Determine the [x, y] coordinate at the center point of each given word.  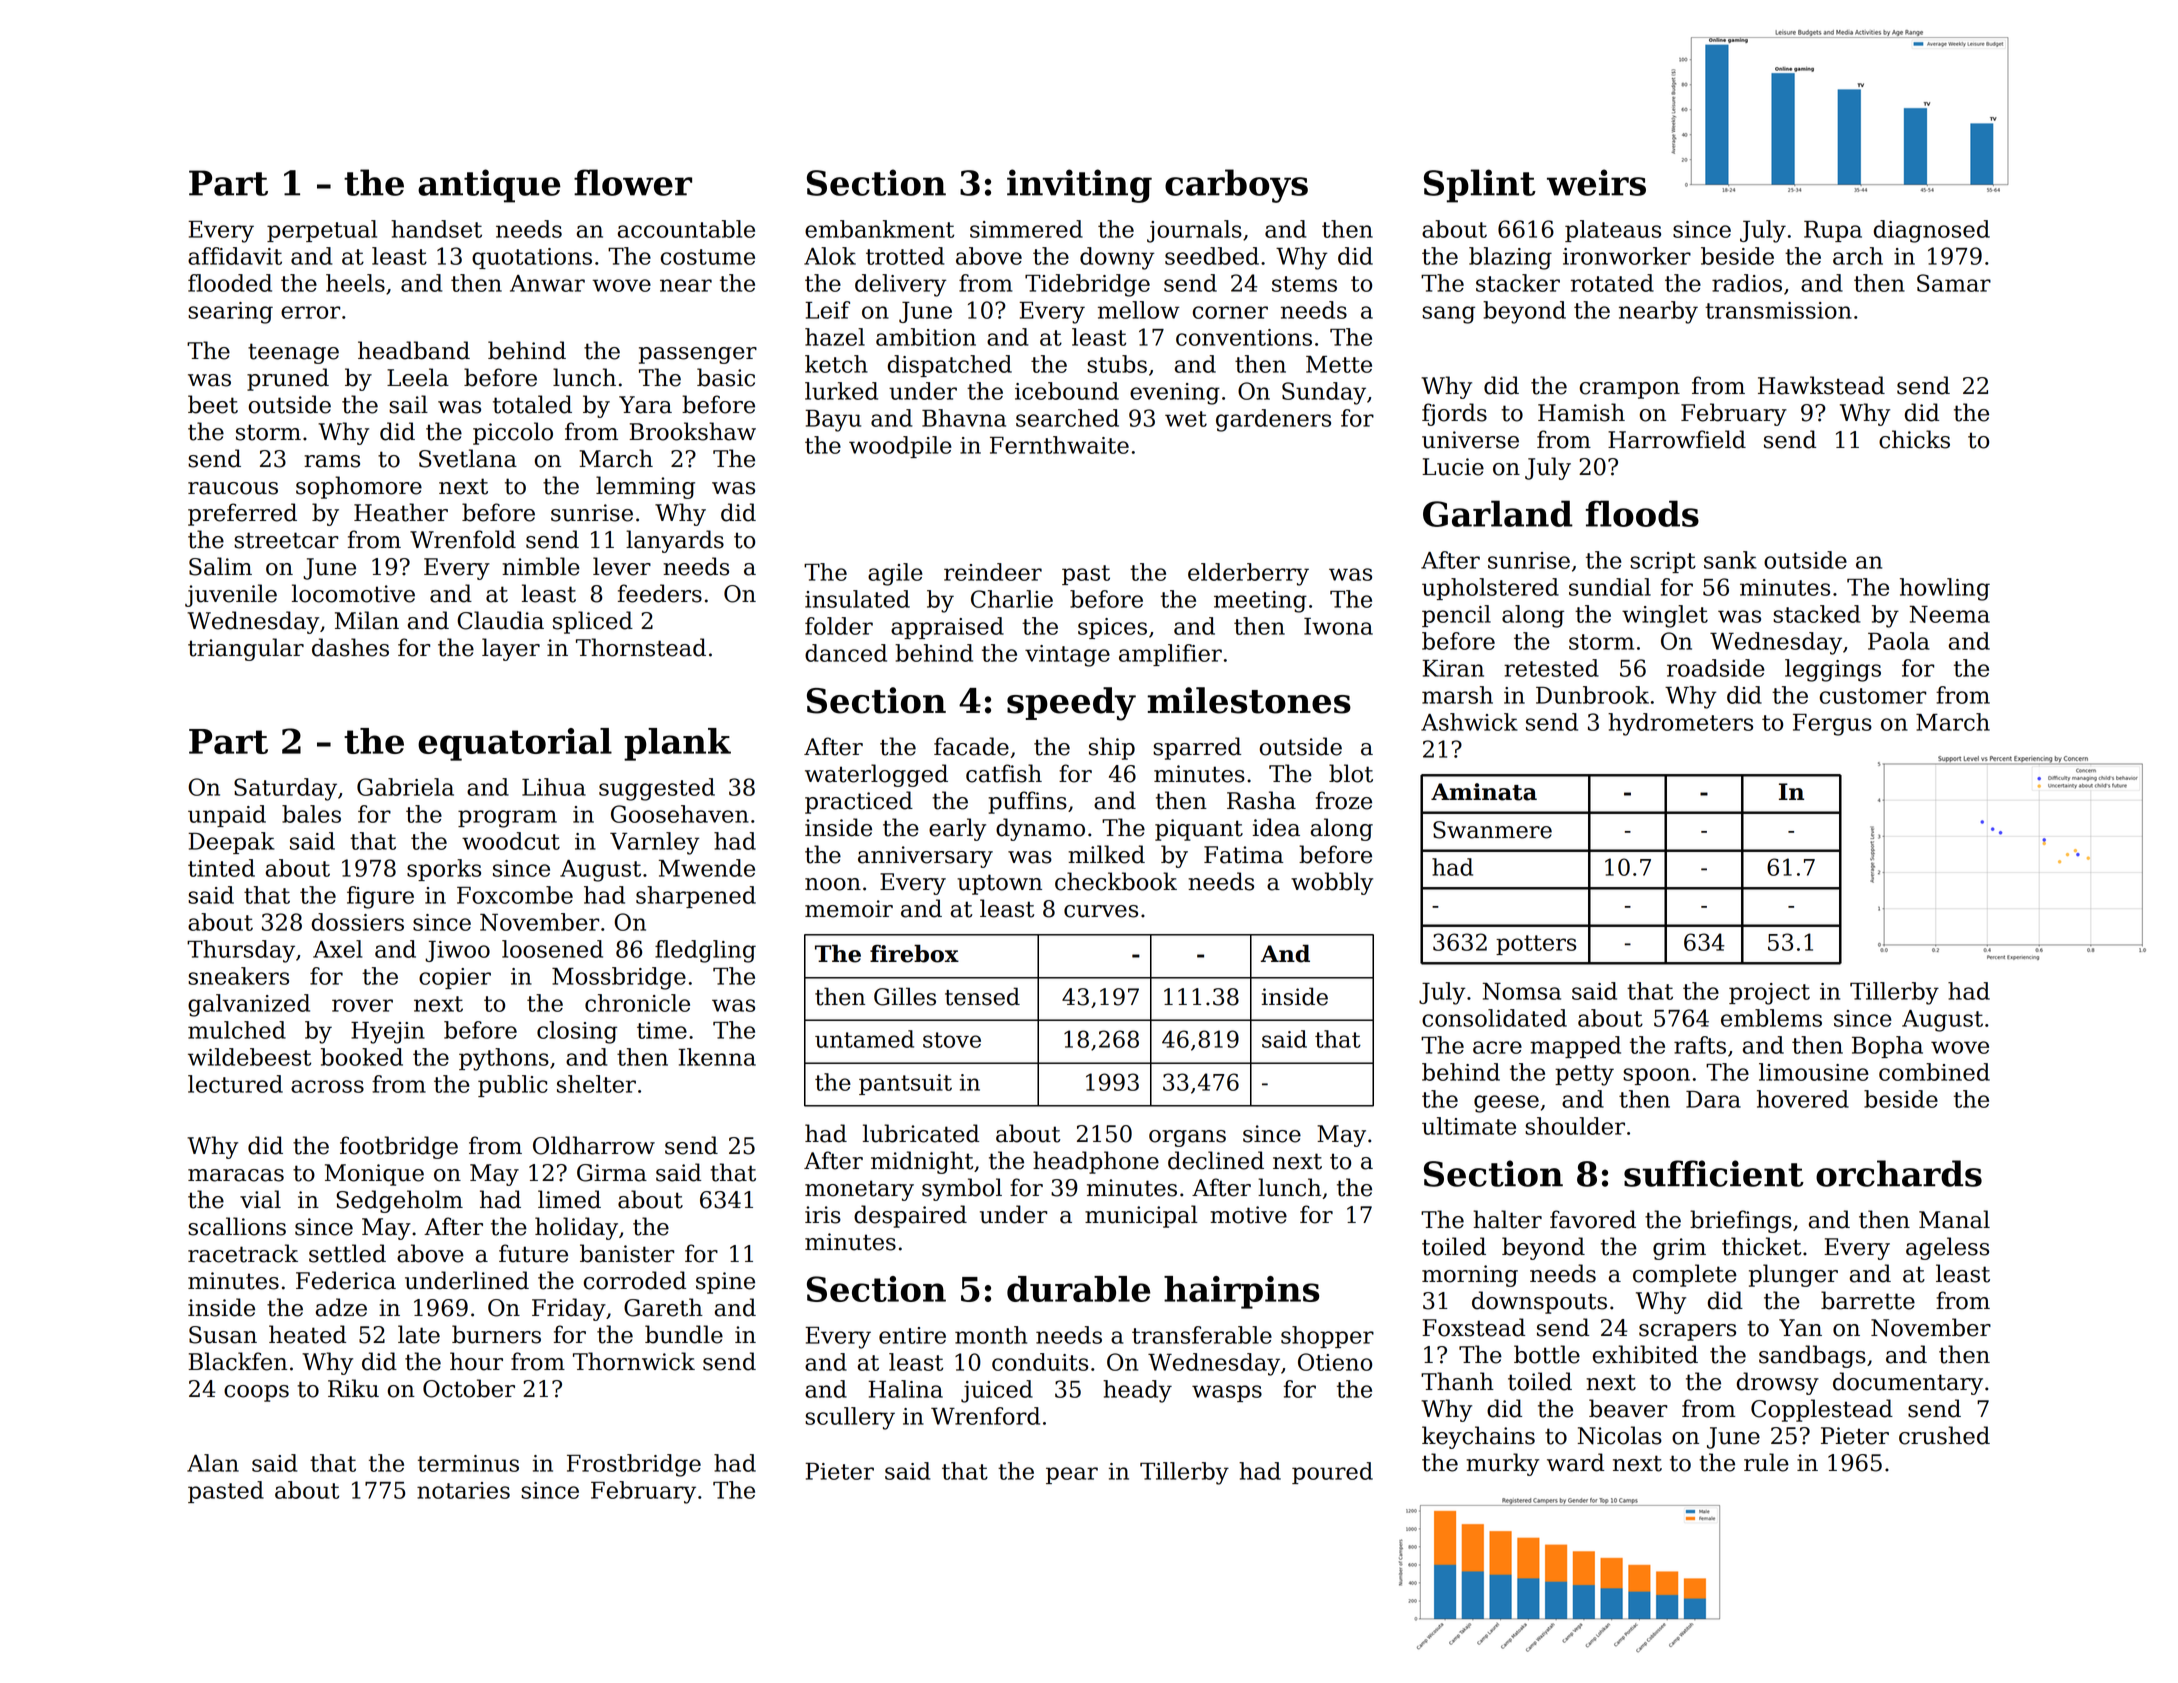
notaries [463, 1490]
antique [489, 186]
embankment [879, 229]
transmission [1778, 310]
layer [511, 649]
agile [895, 574]
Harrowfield [1677, 439]
